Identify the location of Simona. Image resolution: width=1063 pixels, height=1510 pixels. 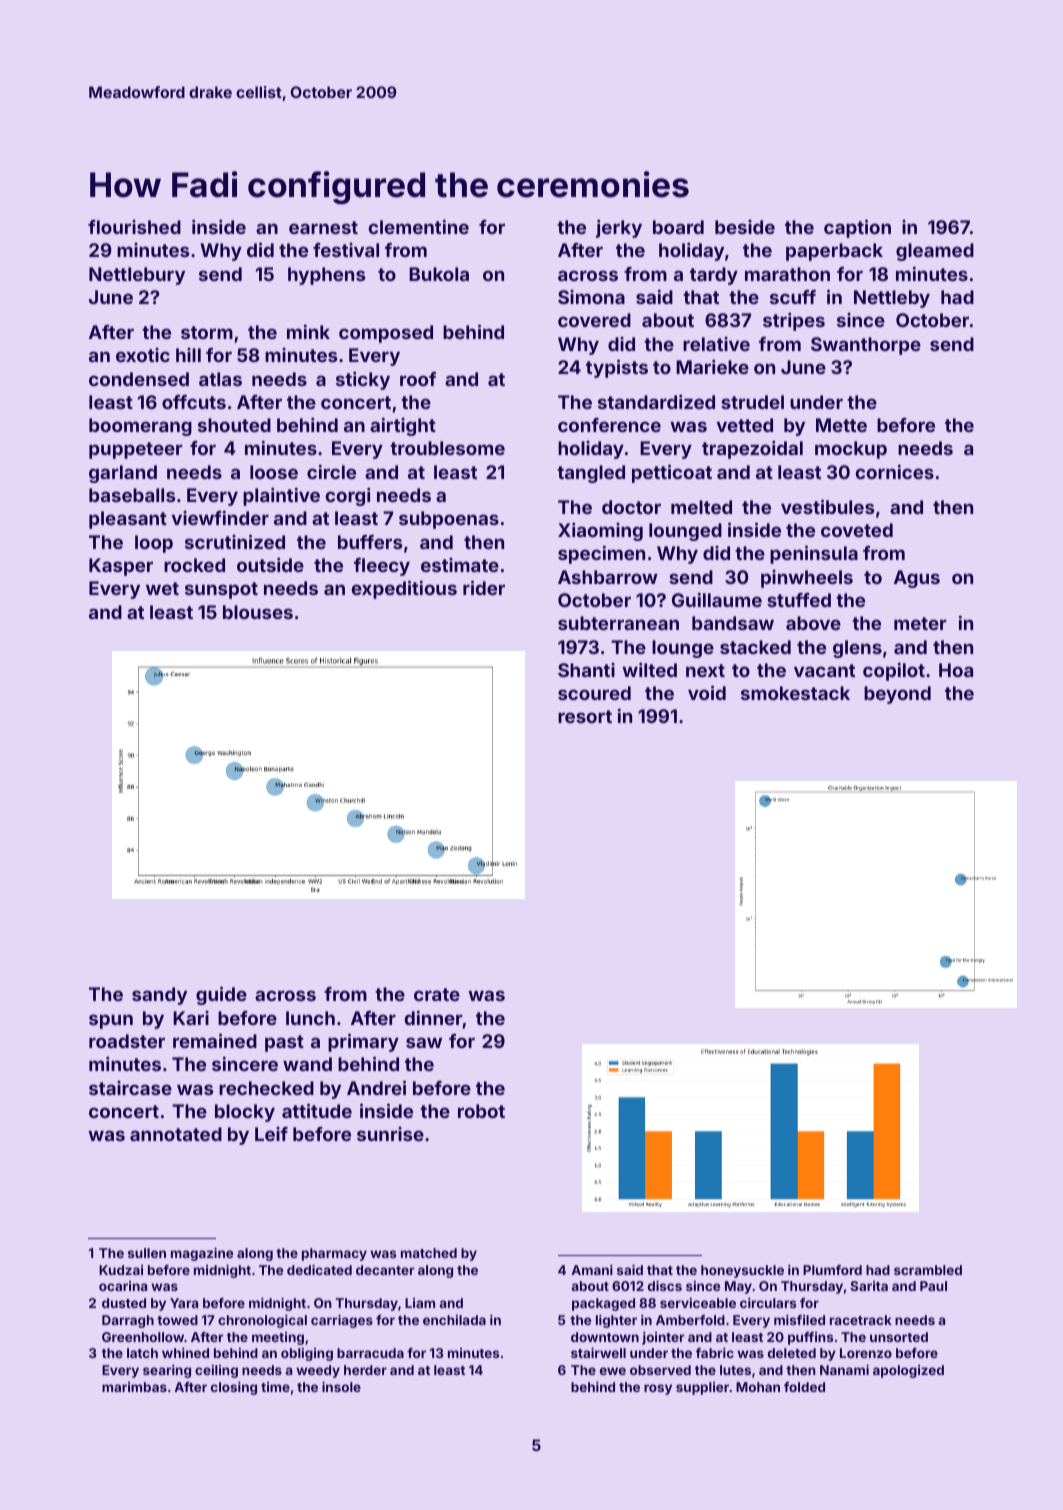
(591, 297).
